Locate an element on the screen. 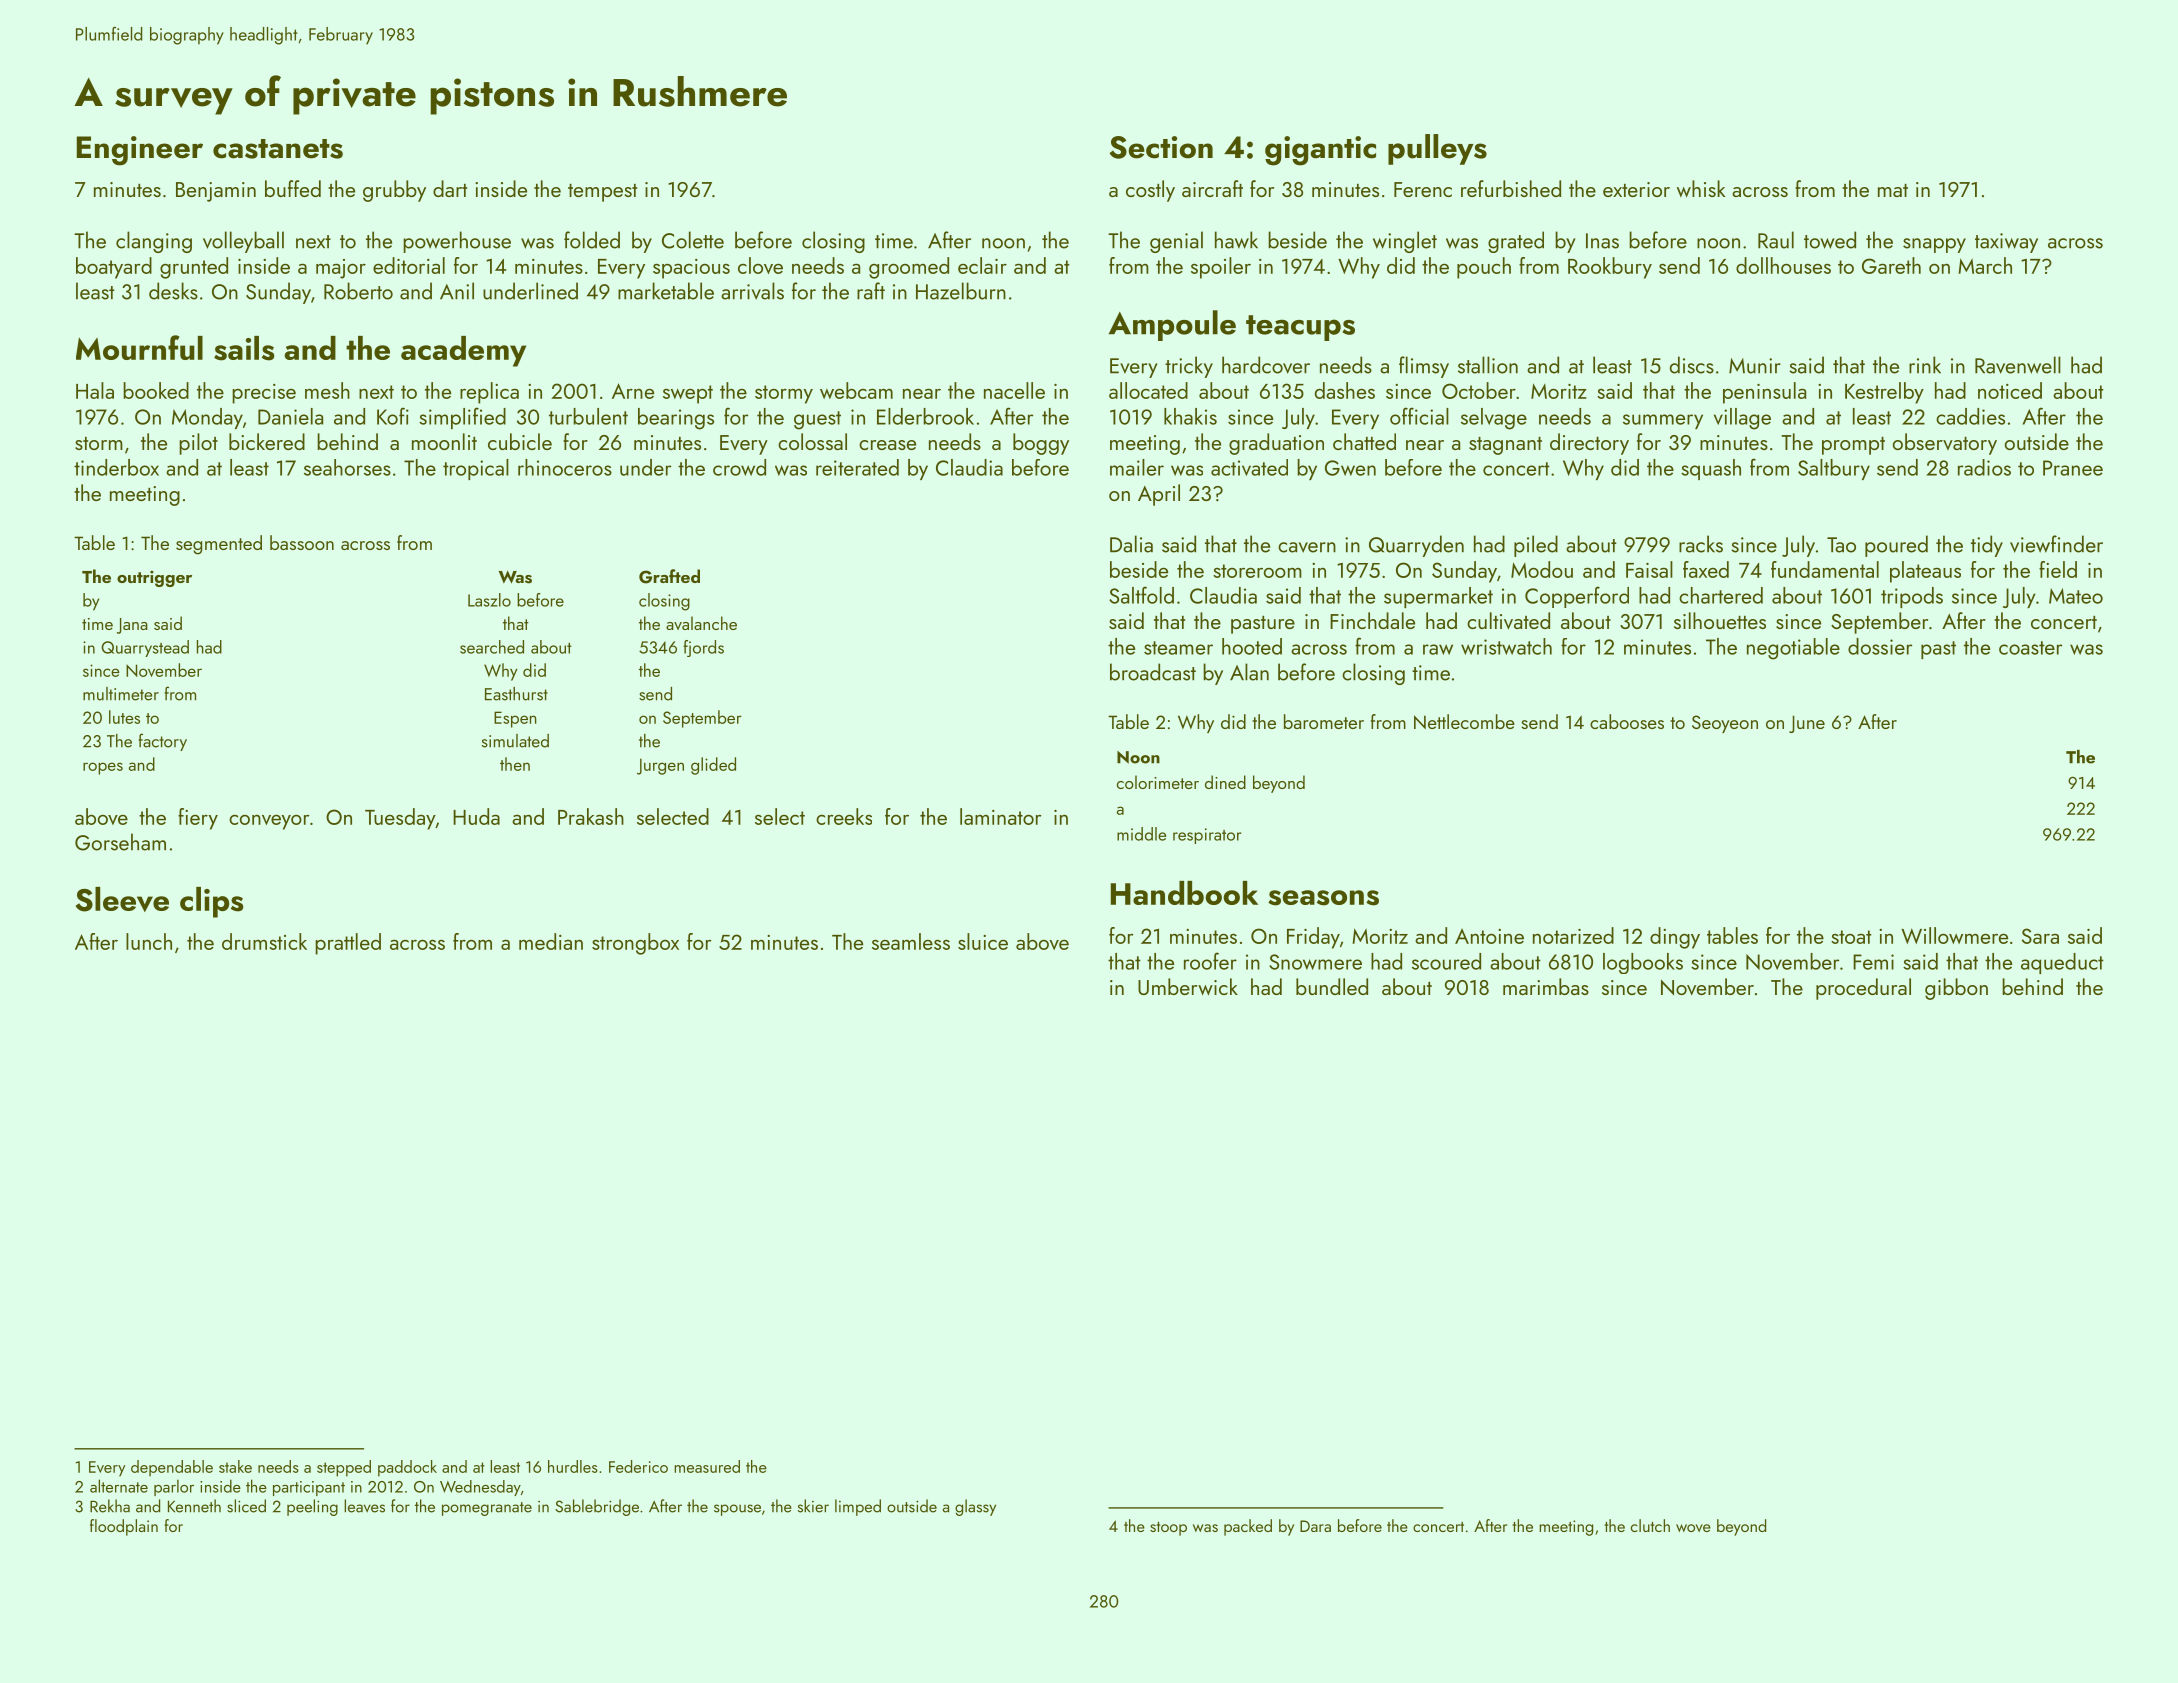 The image size is (2178, 1683). paddock is located at coordinates (407, 1468).
